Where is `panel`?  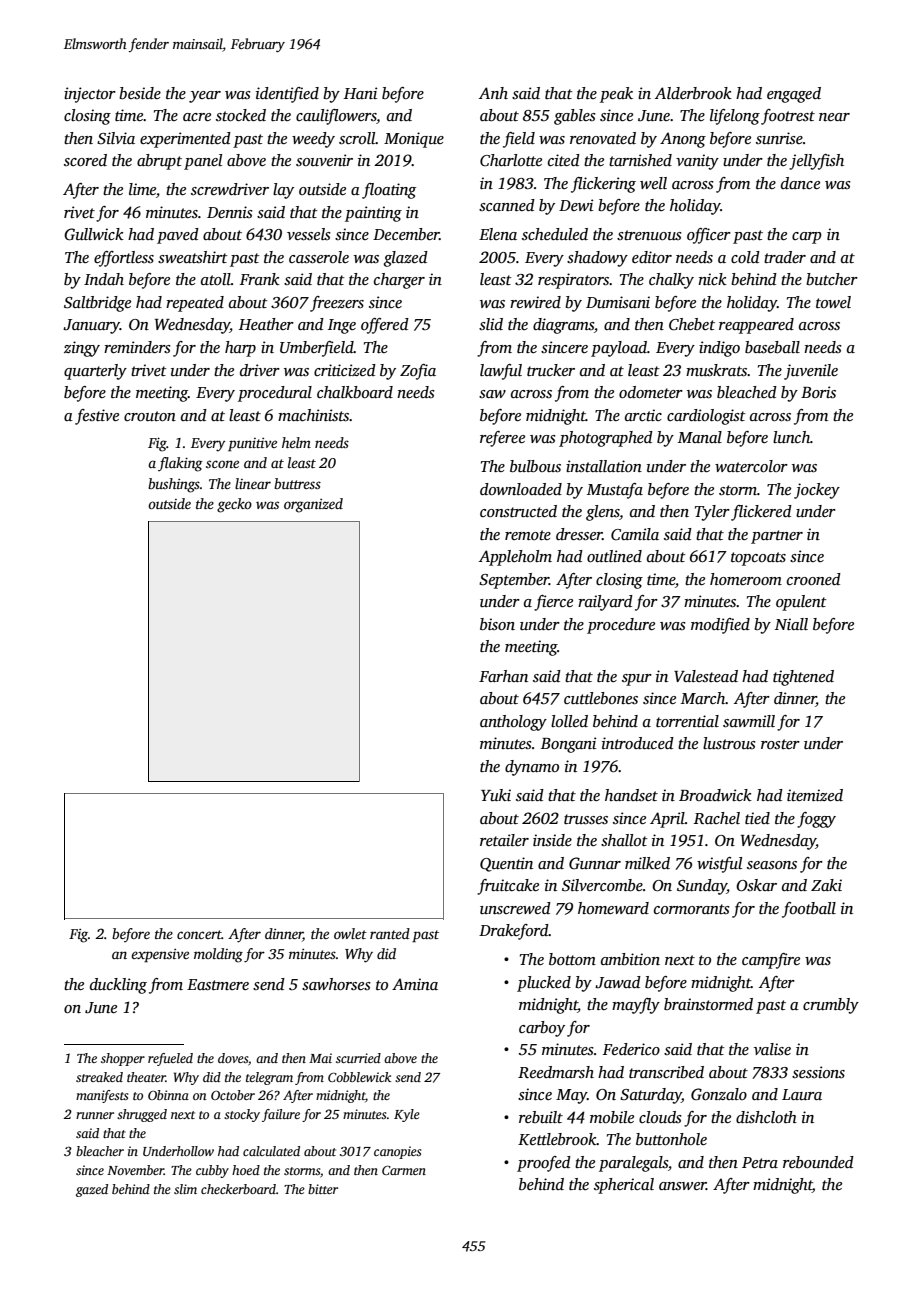 panel is located at coordinates (203, 162).
